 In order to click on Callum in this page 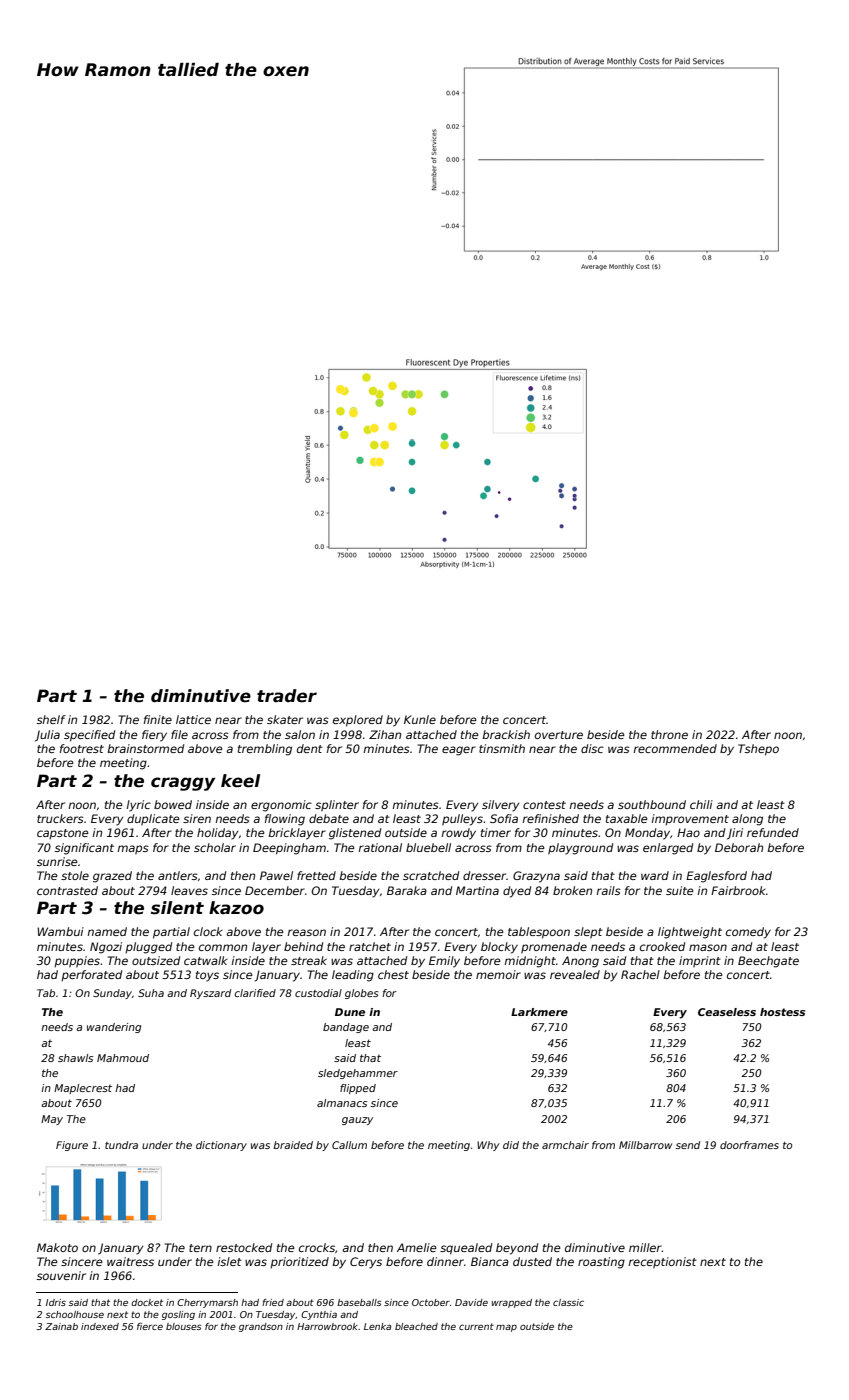, I will do `click(349, 1145)`.
